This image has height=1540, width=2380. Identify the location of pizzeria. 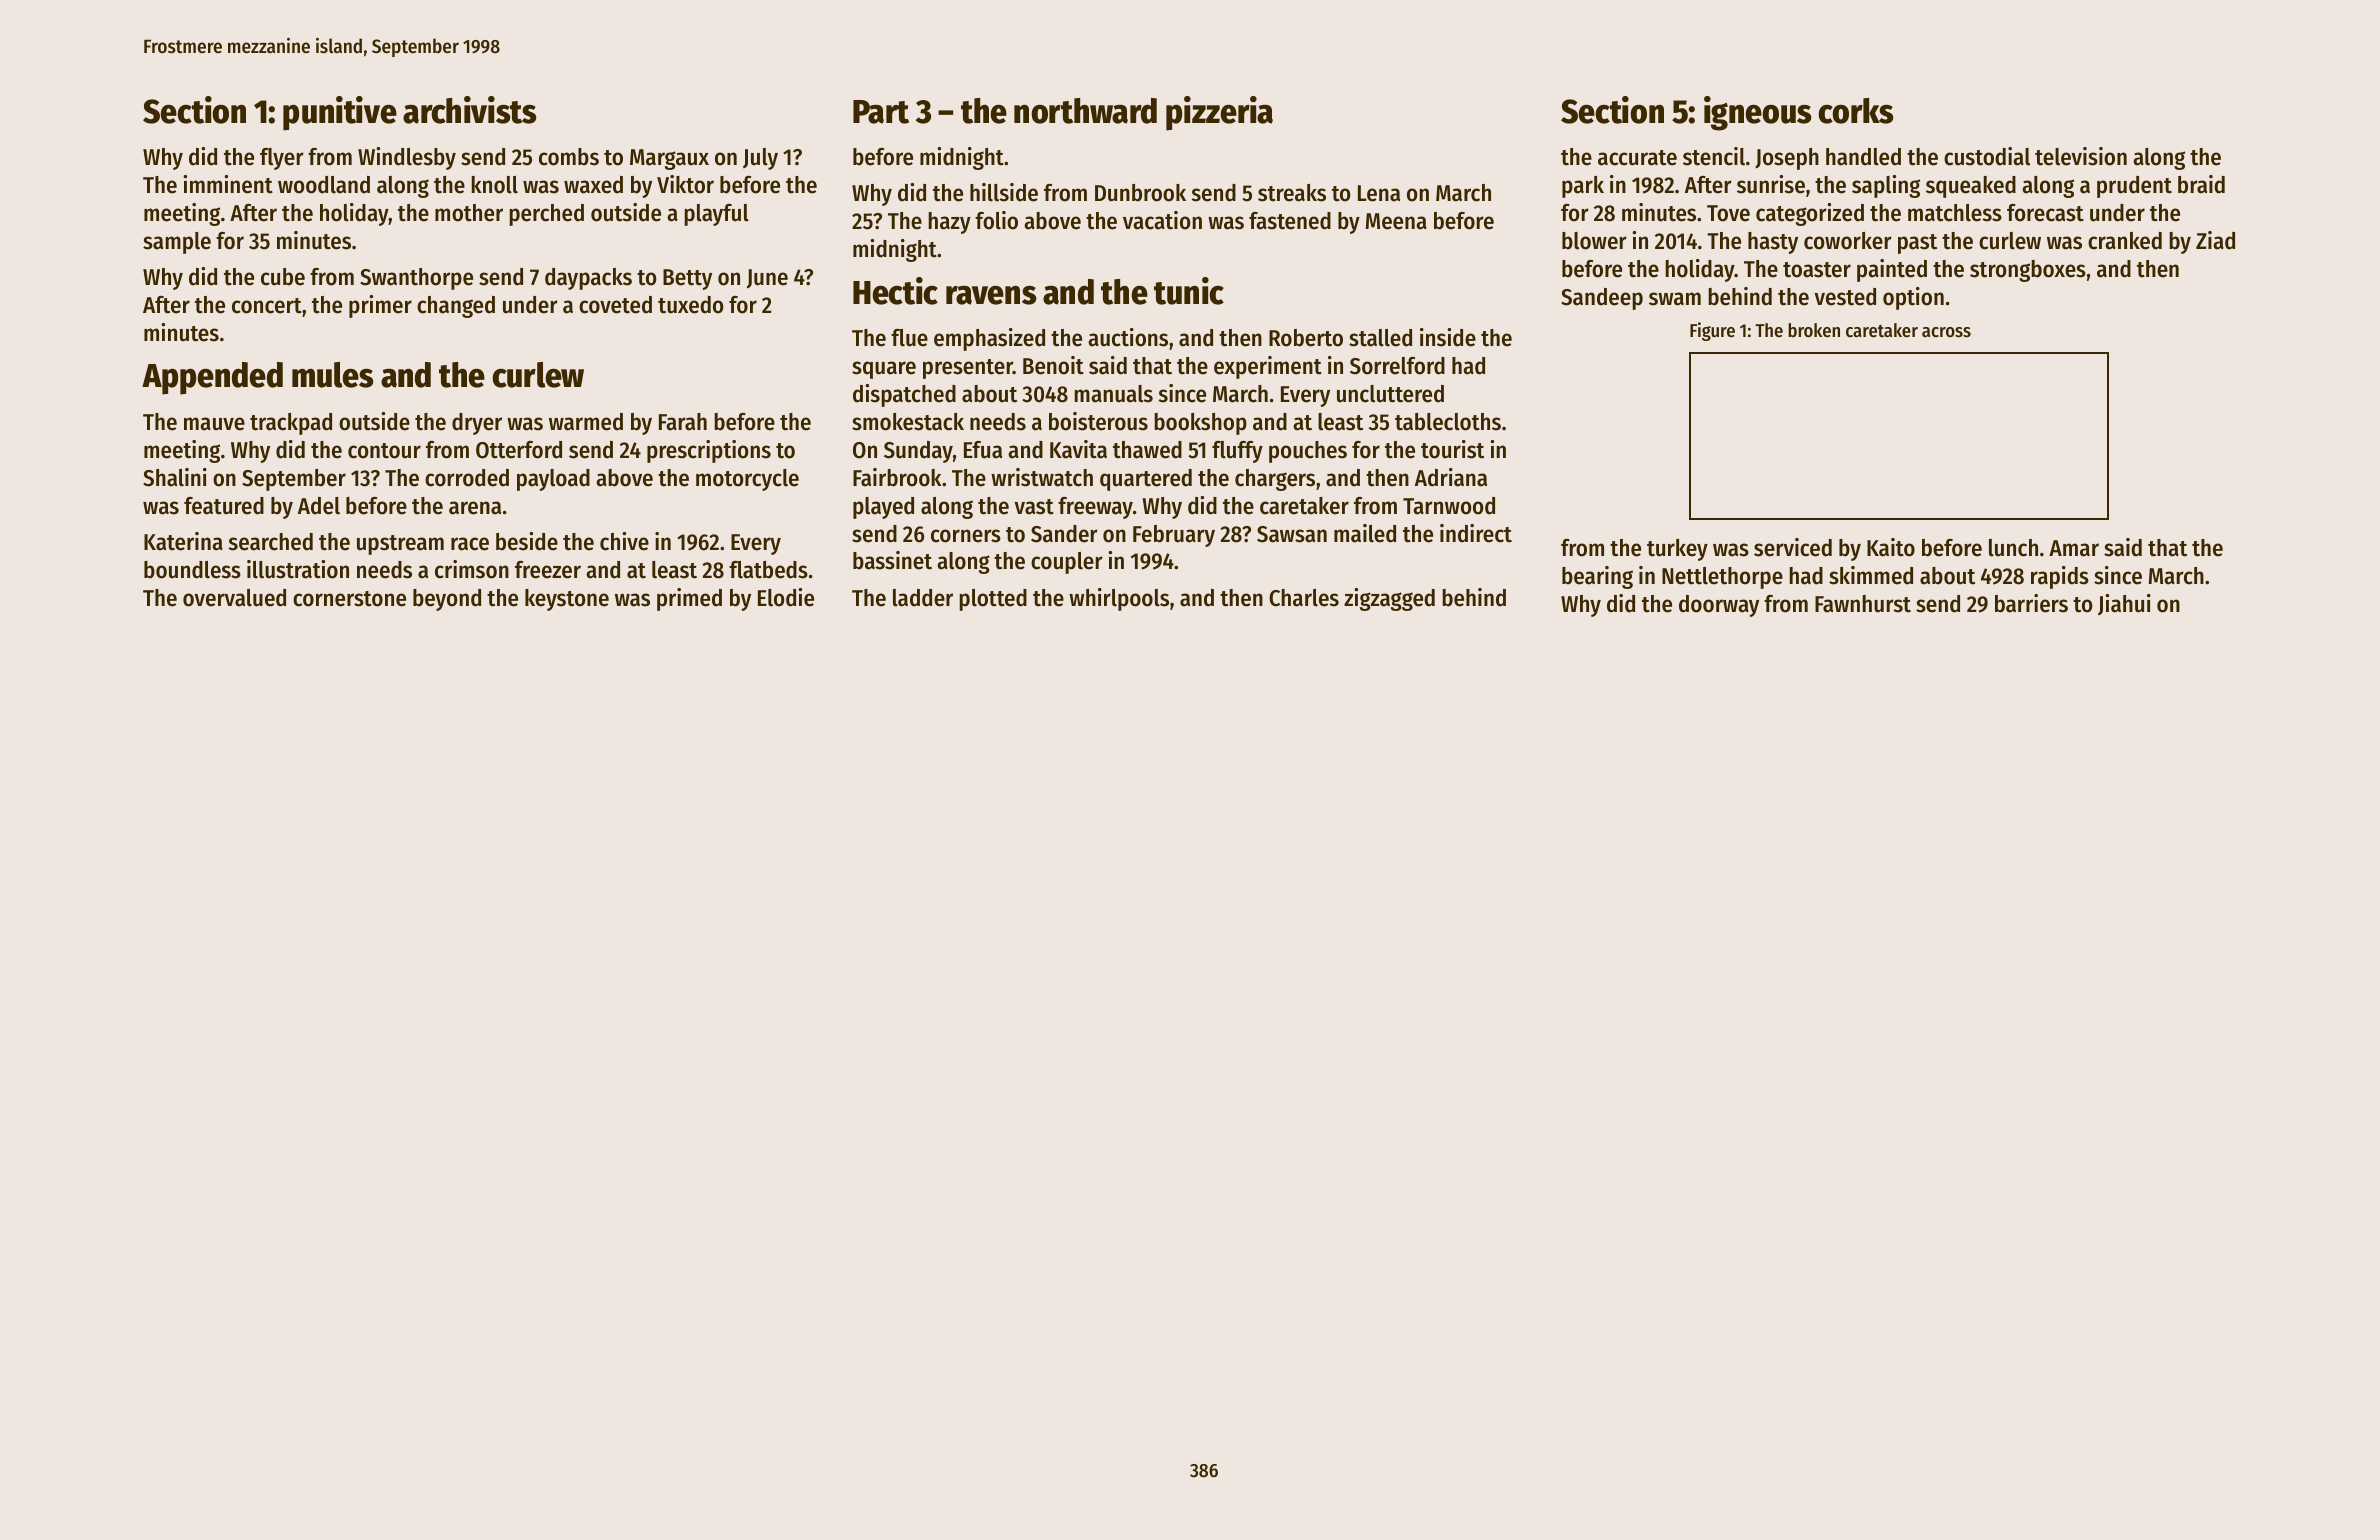
(1219, 113).
